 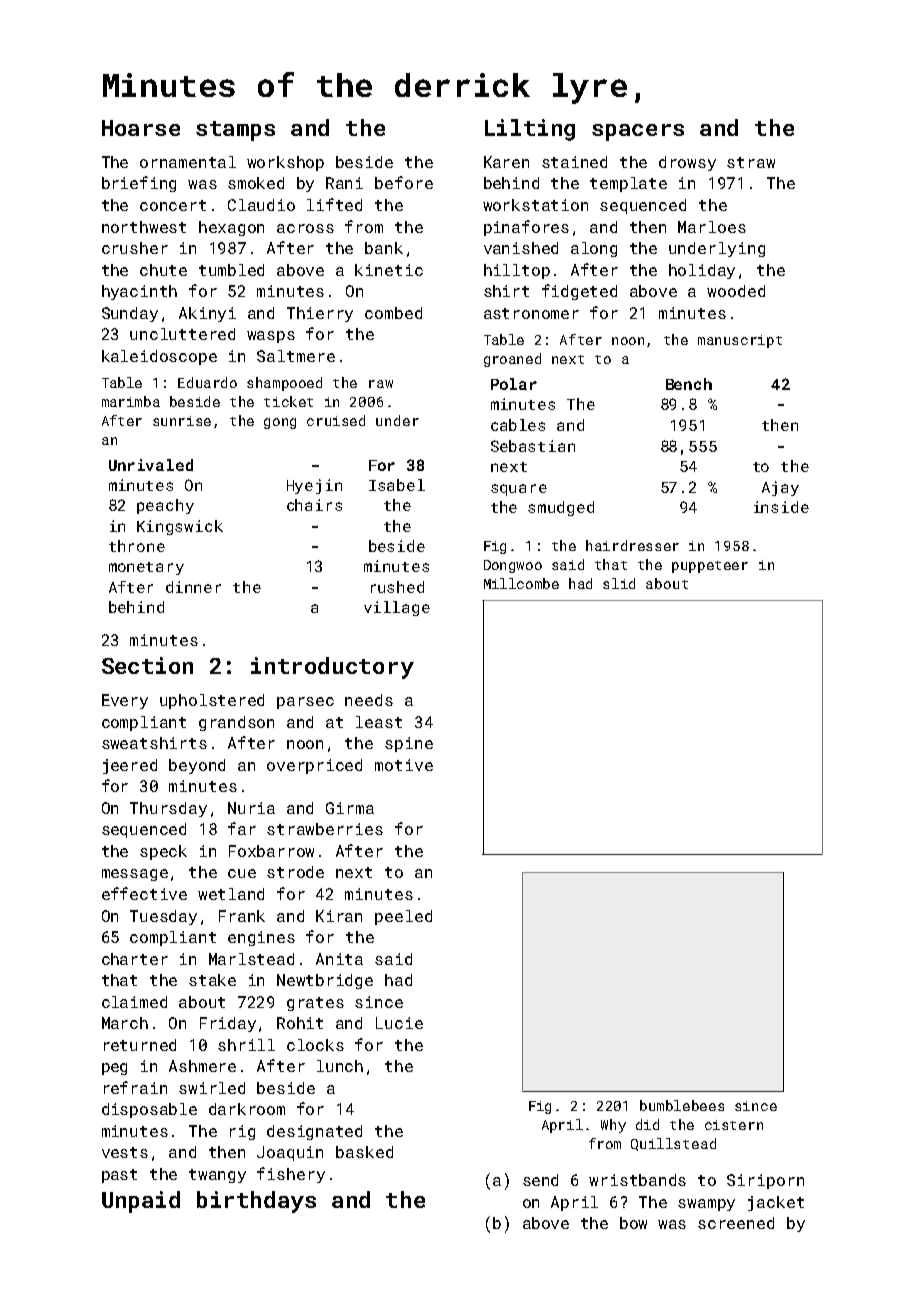 What do you see at coordinates (535, 205) in the image?
I see `workstation` at bounding box center [535, 205].
